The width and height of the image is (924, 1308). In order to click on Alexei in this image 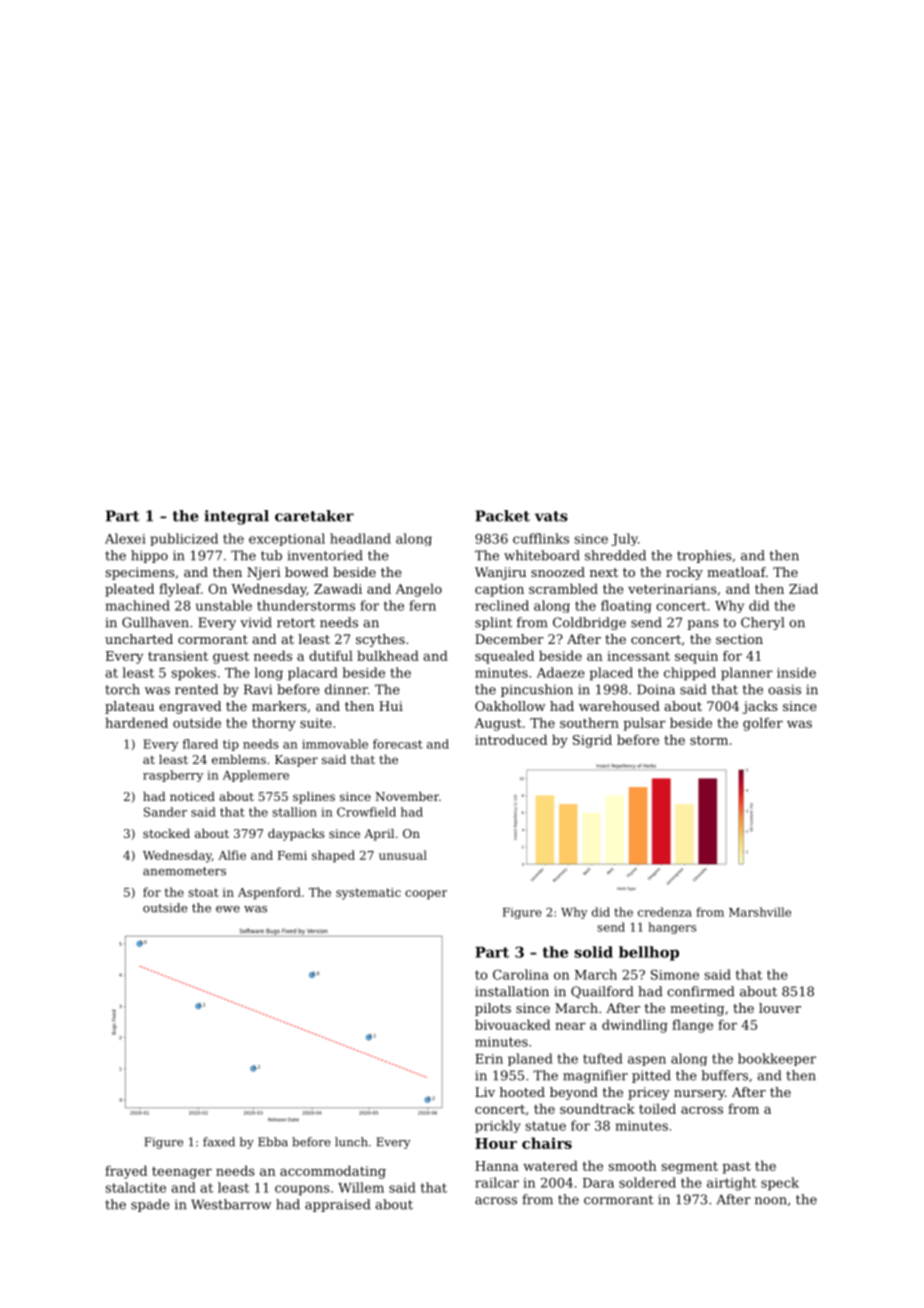, I will do `click(125, 538)`.
